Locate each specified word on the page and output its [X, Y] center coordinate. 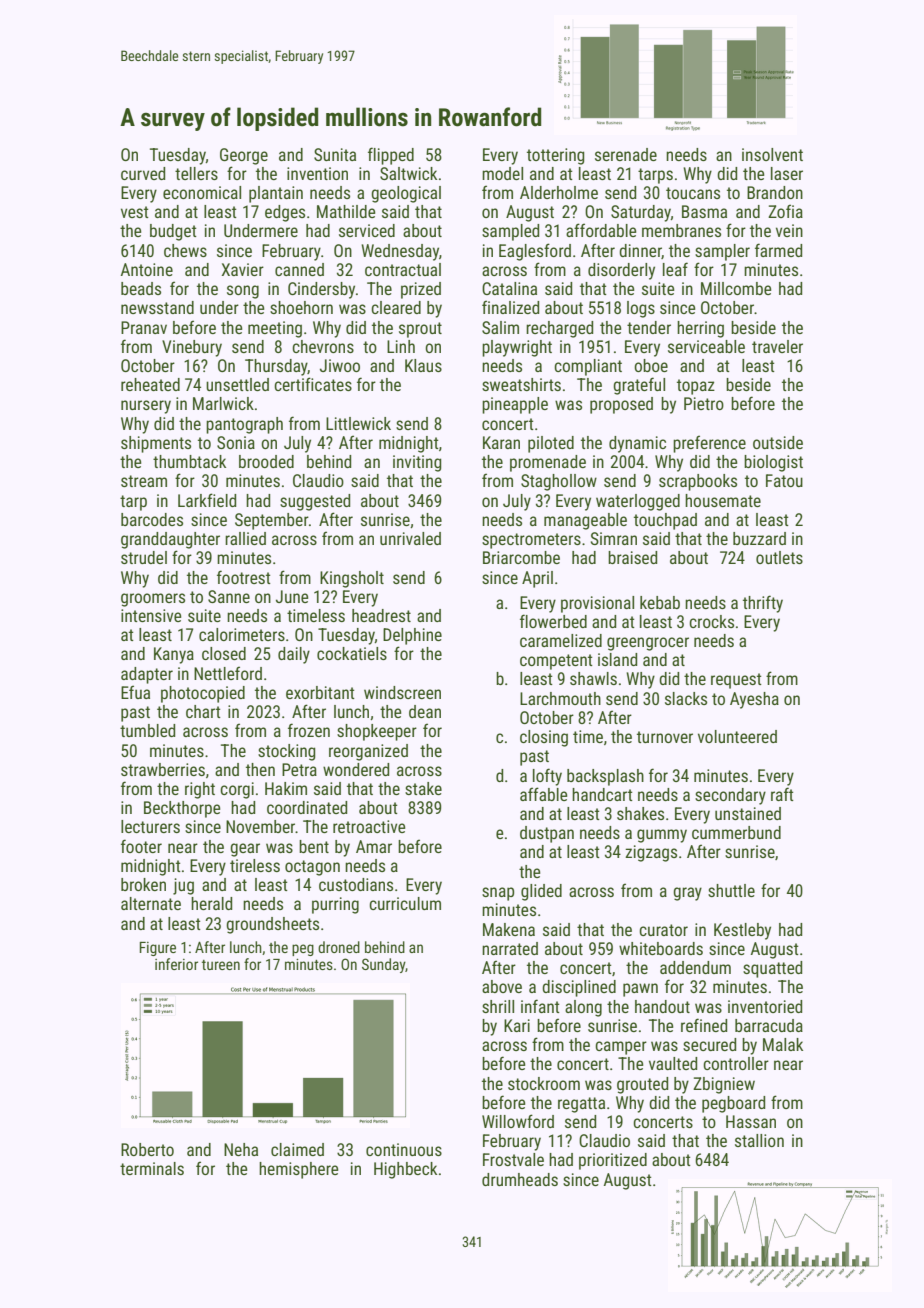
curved [143, 173]
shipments [156, 444]
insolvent [772, 154]
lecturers [150, 826]
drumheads [520, 1179]
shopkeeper [377, 732]
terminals [152, 1168]
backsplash [605, 777]
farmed [778, 250]
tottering [555, 156]
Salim [500, 327]
